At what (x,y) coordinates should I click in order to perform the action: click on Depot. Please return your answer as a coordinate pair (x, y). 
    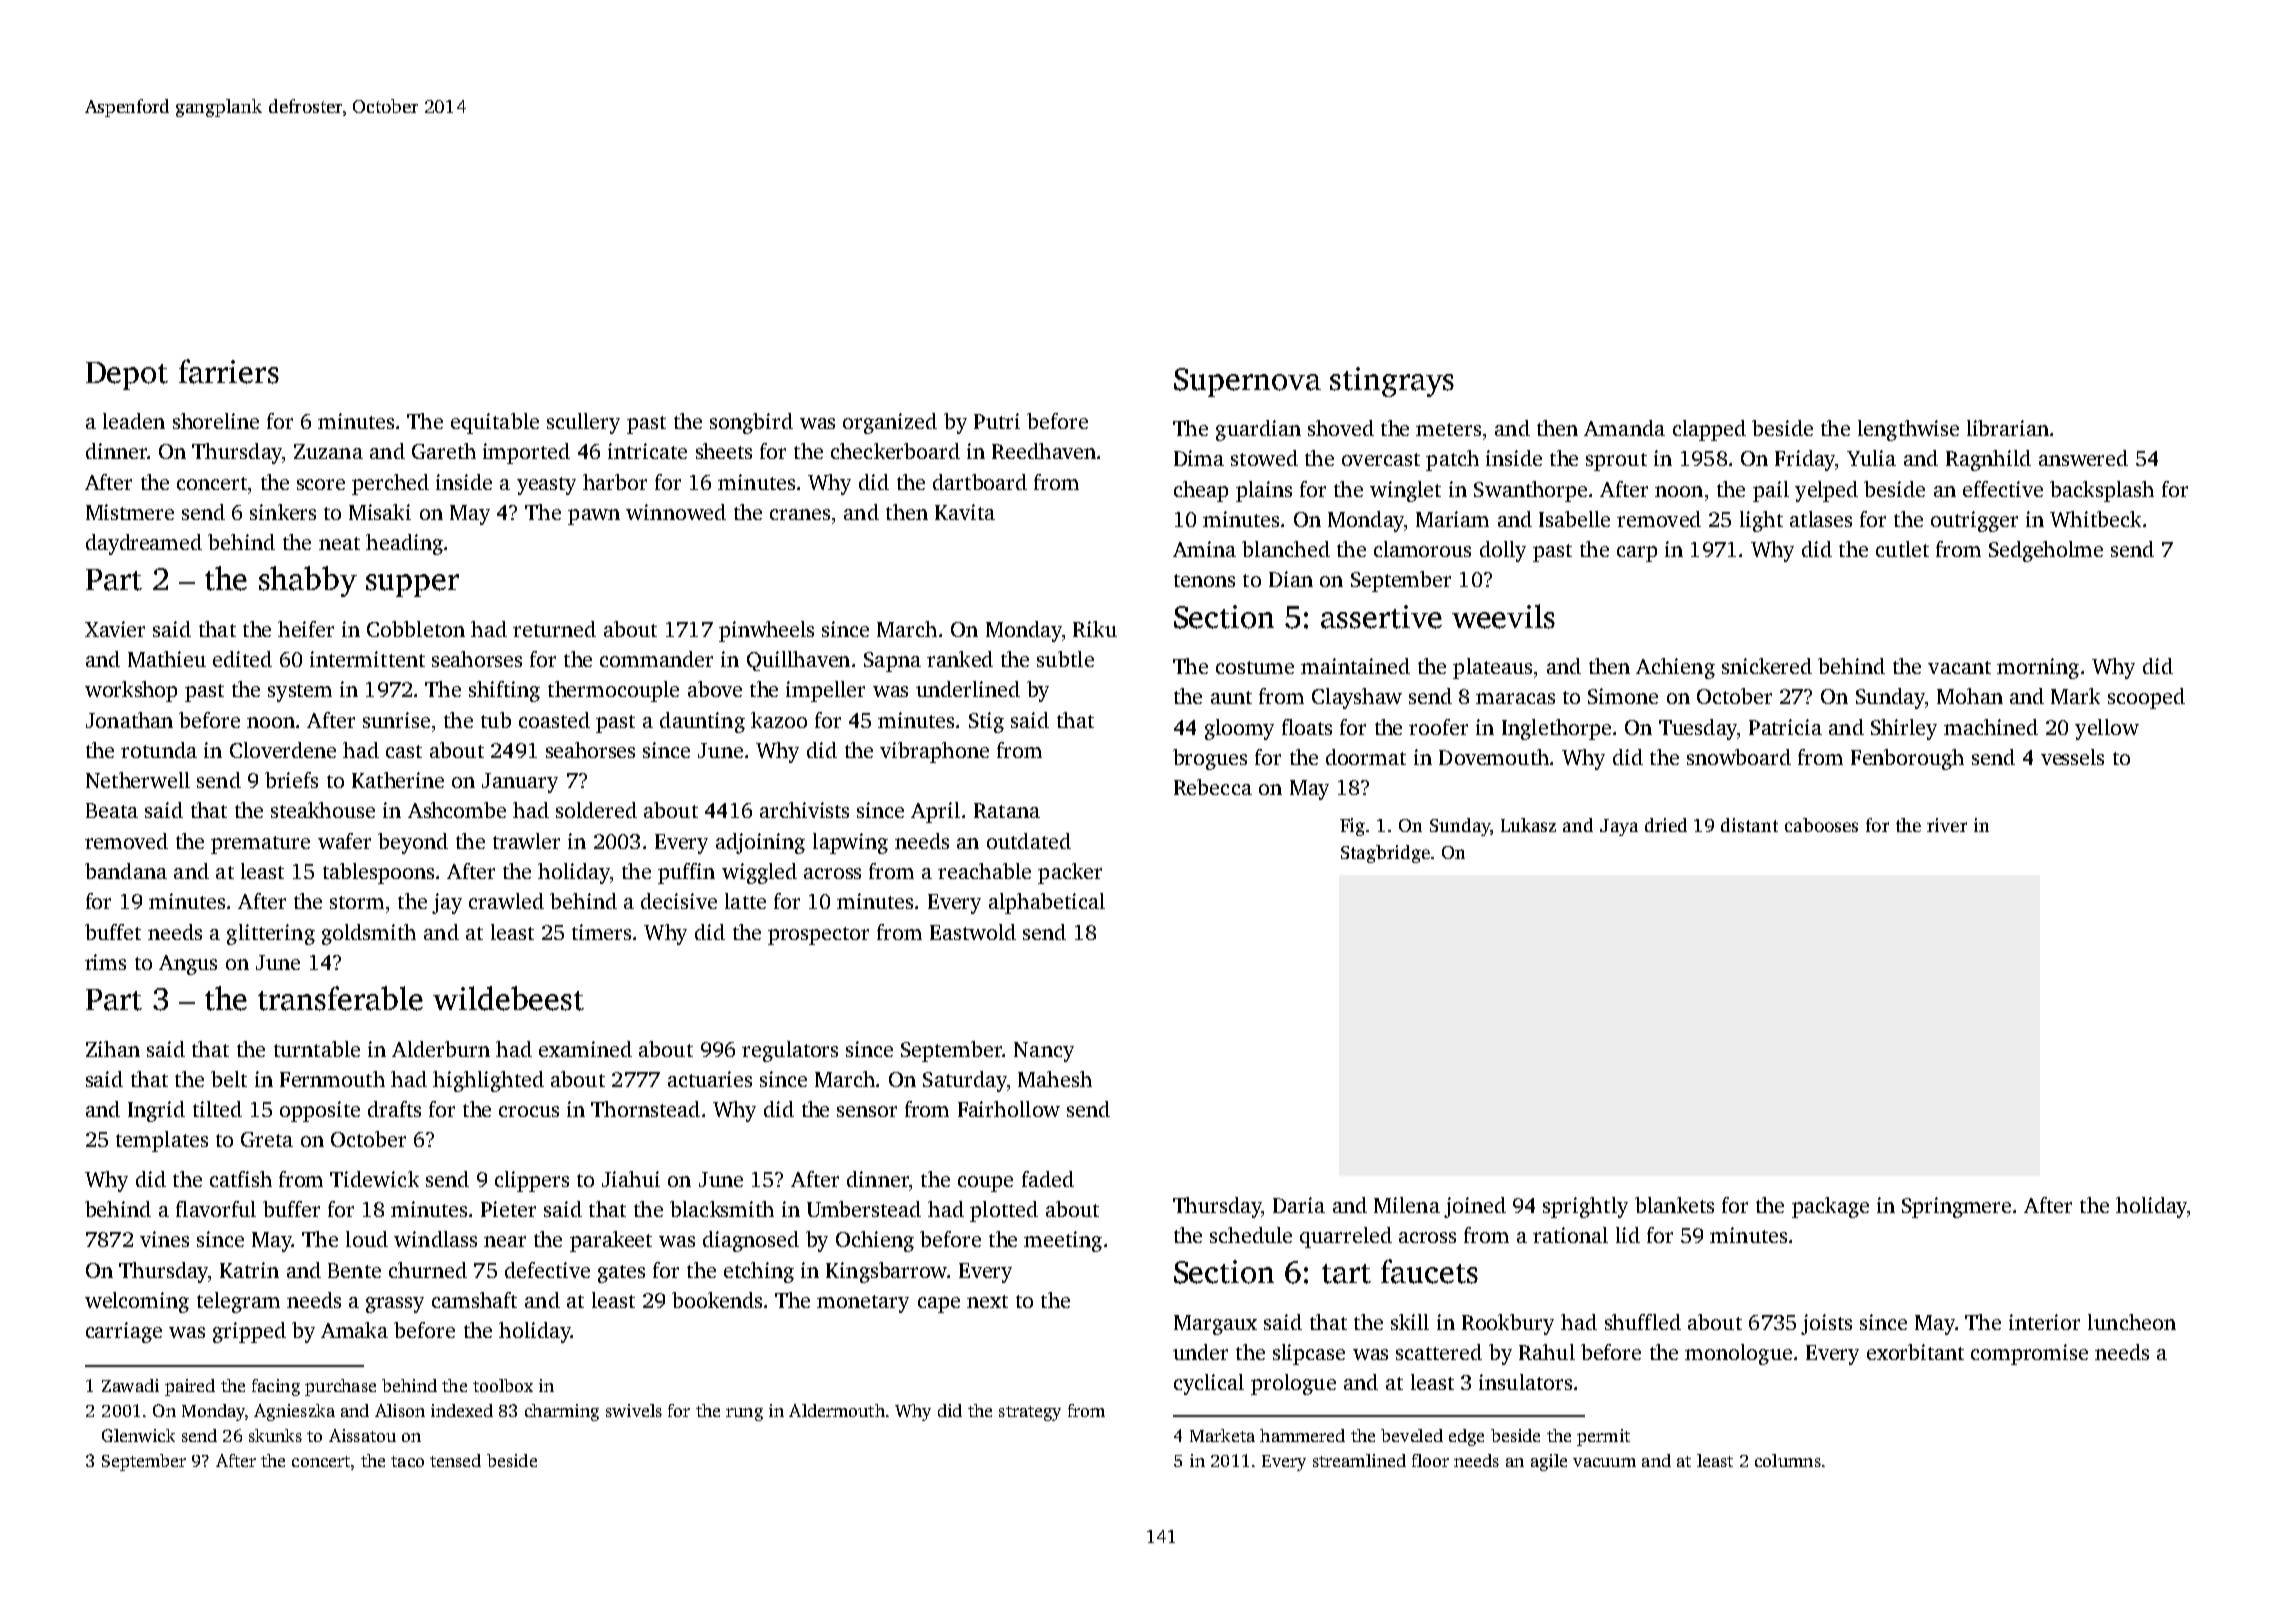
    Looking at the image, I should click on (127, 376).
